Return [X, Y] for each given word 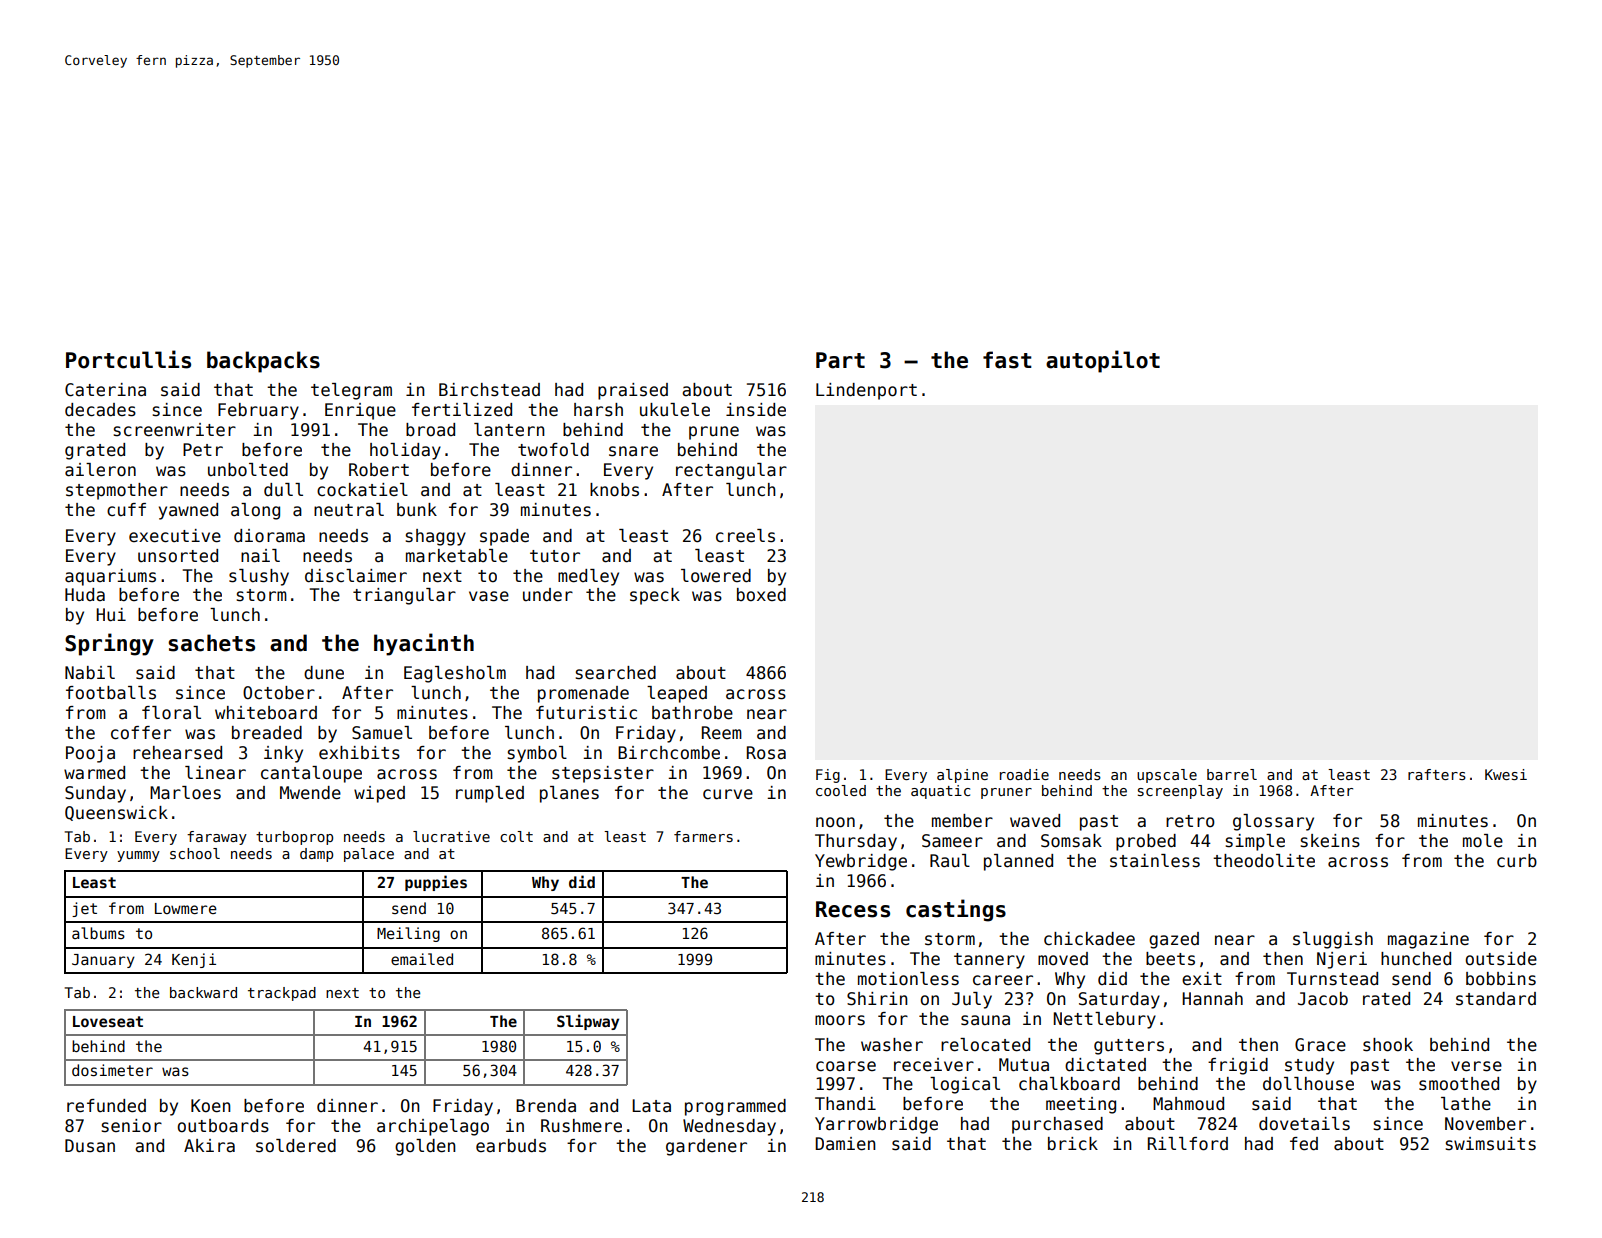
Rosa [766, 753]
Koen [211, 1106]
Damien [845, 1144]
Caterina [105, 390]
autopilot [1103, 361]
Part [840, 360]
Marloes [185, 793]
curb [1517, 861]
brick [1073, 1144]
